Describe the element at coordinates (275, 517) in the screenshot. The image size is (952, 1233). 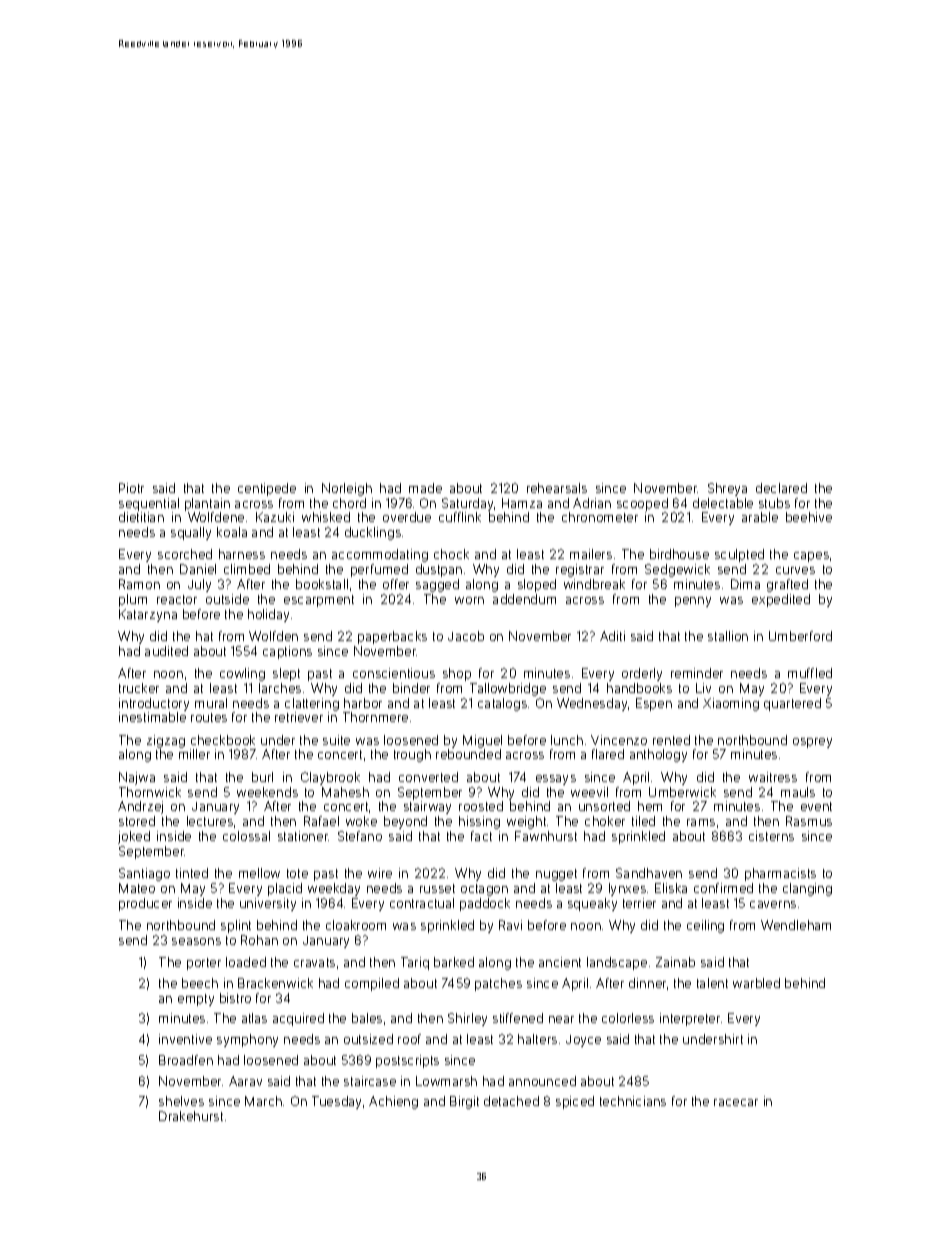
I see `Kazuki` at that location.
